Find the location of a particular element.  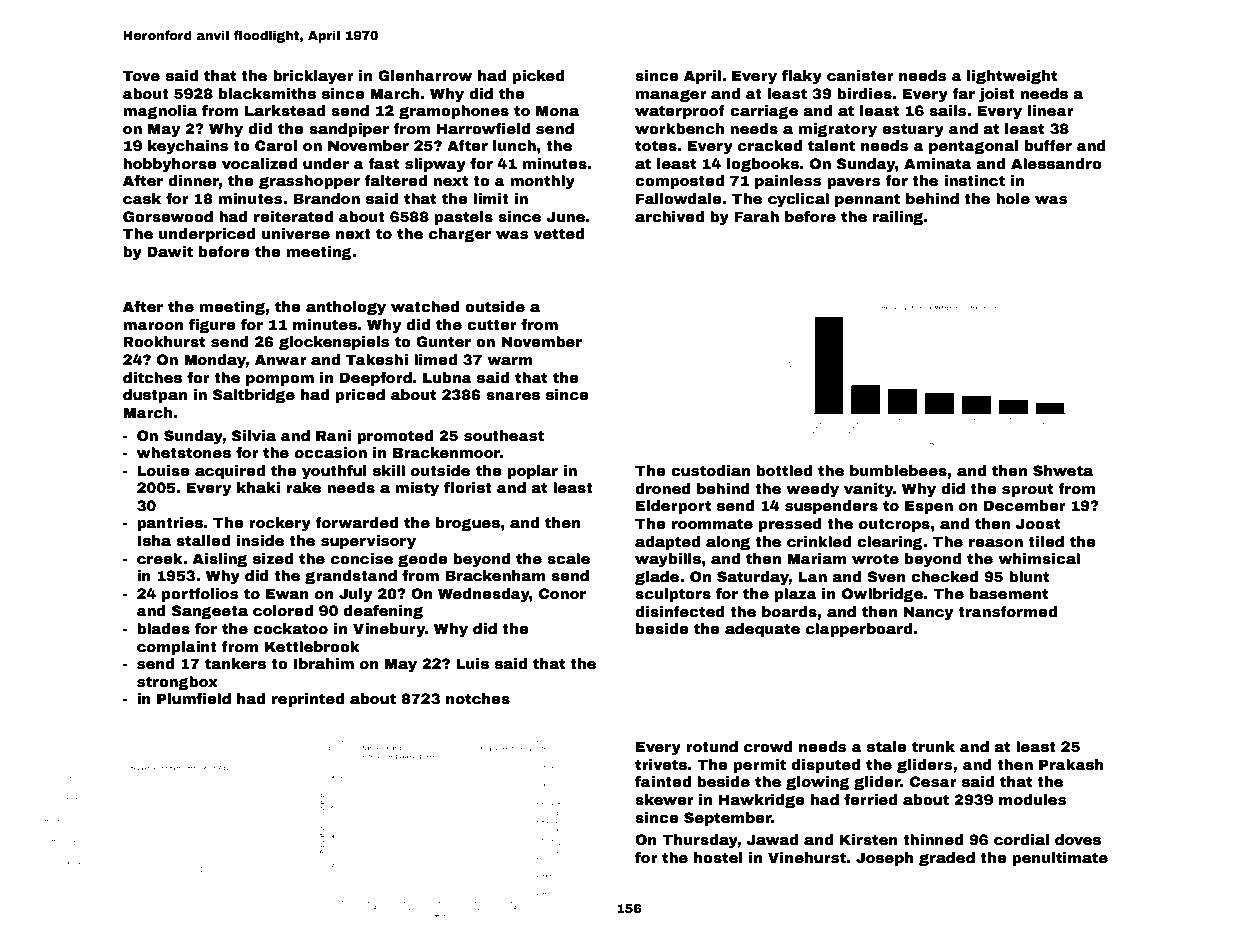

rockery is located at coordinates (280, 524).
